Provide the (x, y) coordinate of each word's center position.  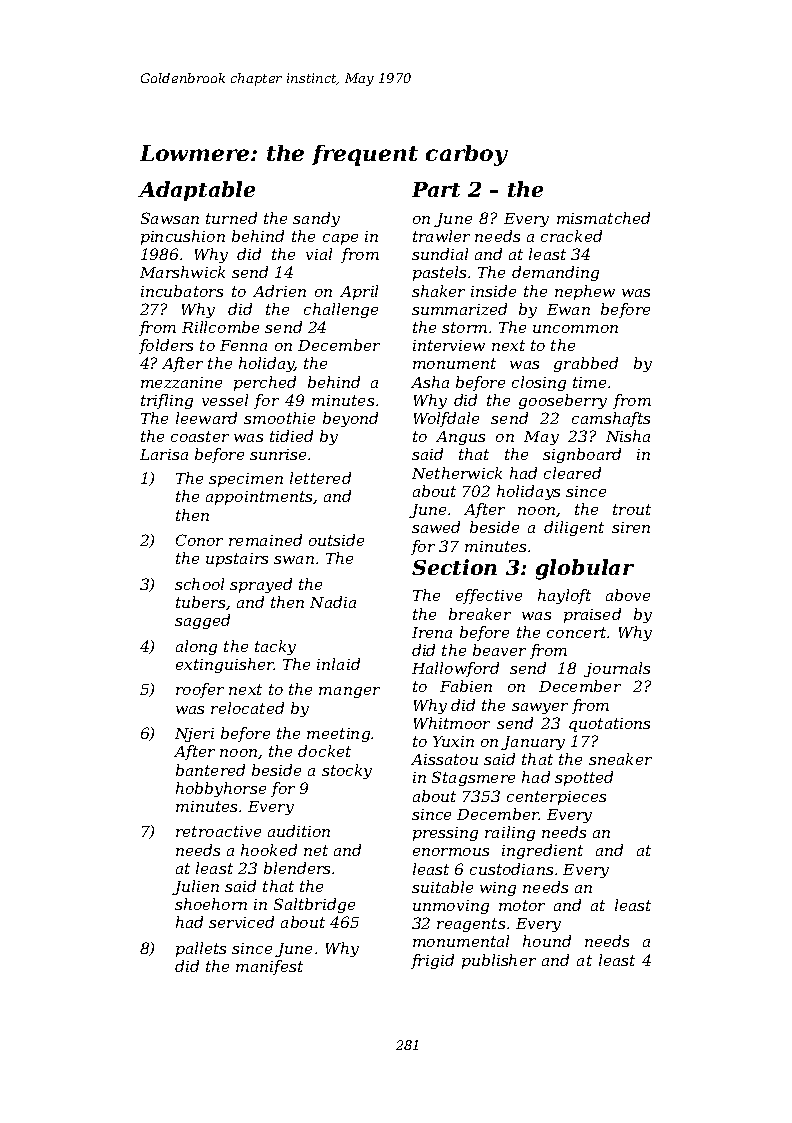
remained (265, 540)
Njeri (194, 735)
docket (324, 751)
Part (436, 189)
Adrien (279, 291)
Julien (195, 887)
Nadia (333, 602)
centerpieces (556, 798)
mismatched (603, 218)
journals (617, 669)
